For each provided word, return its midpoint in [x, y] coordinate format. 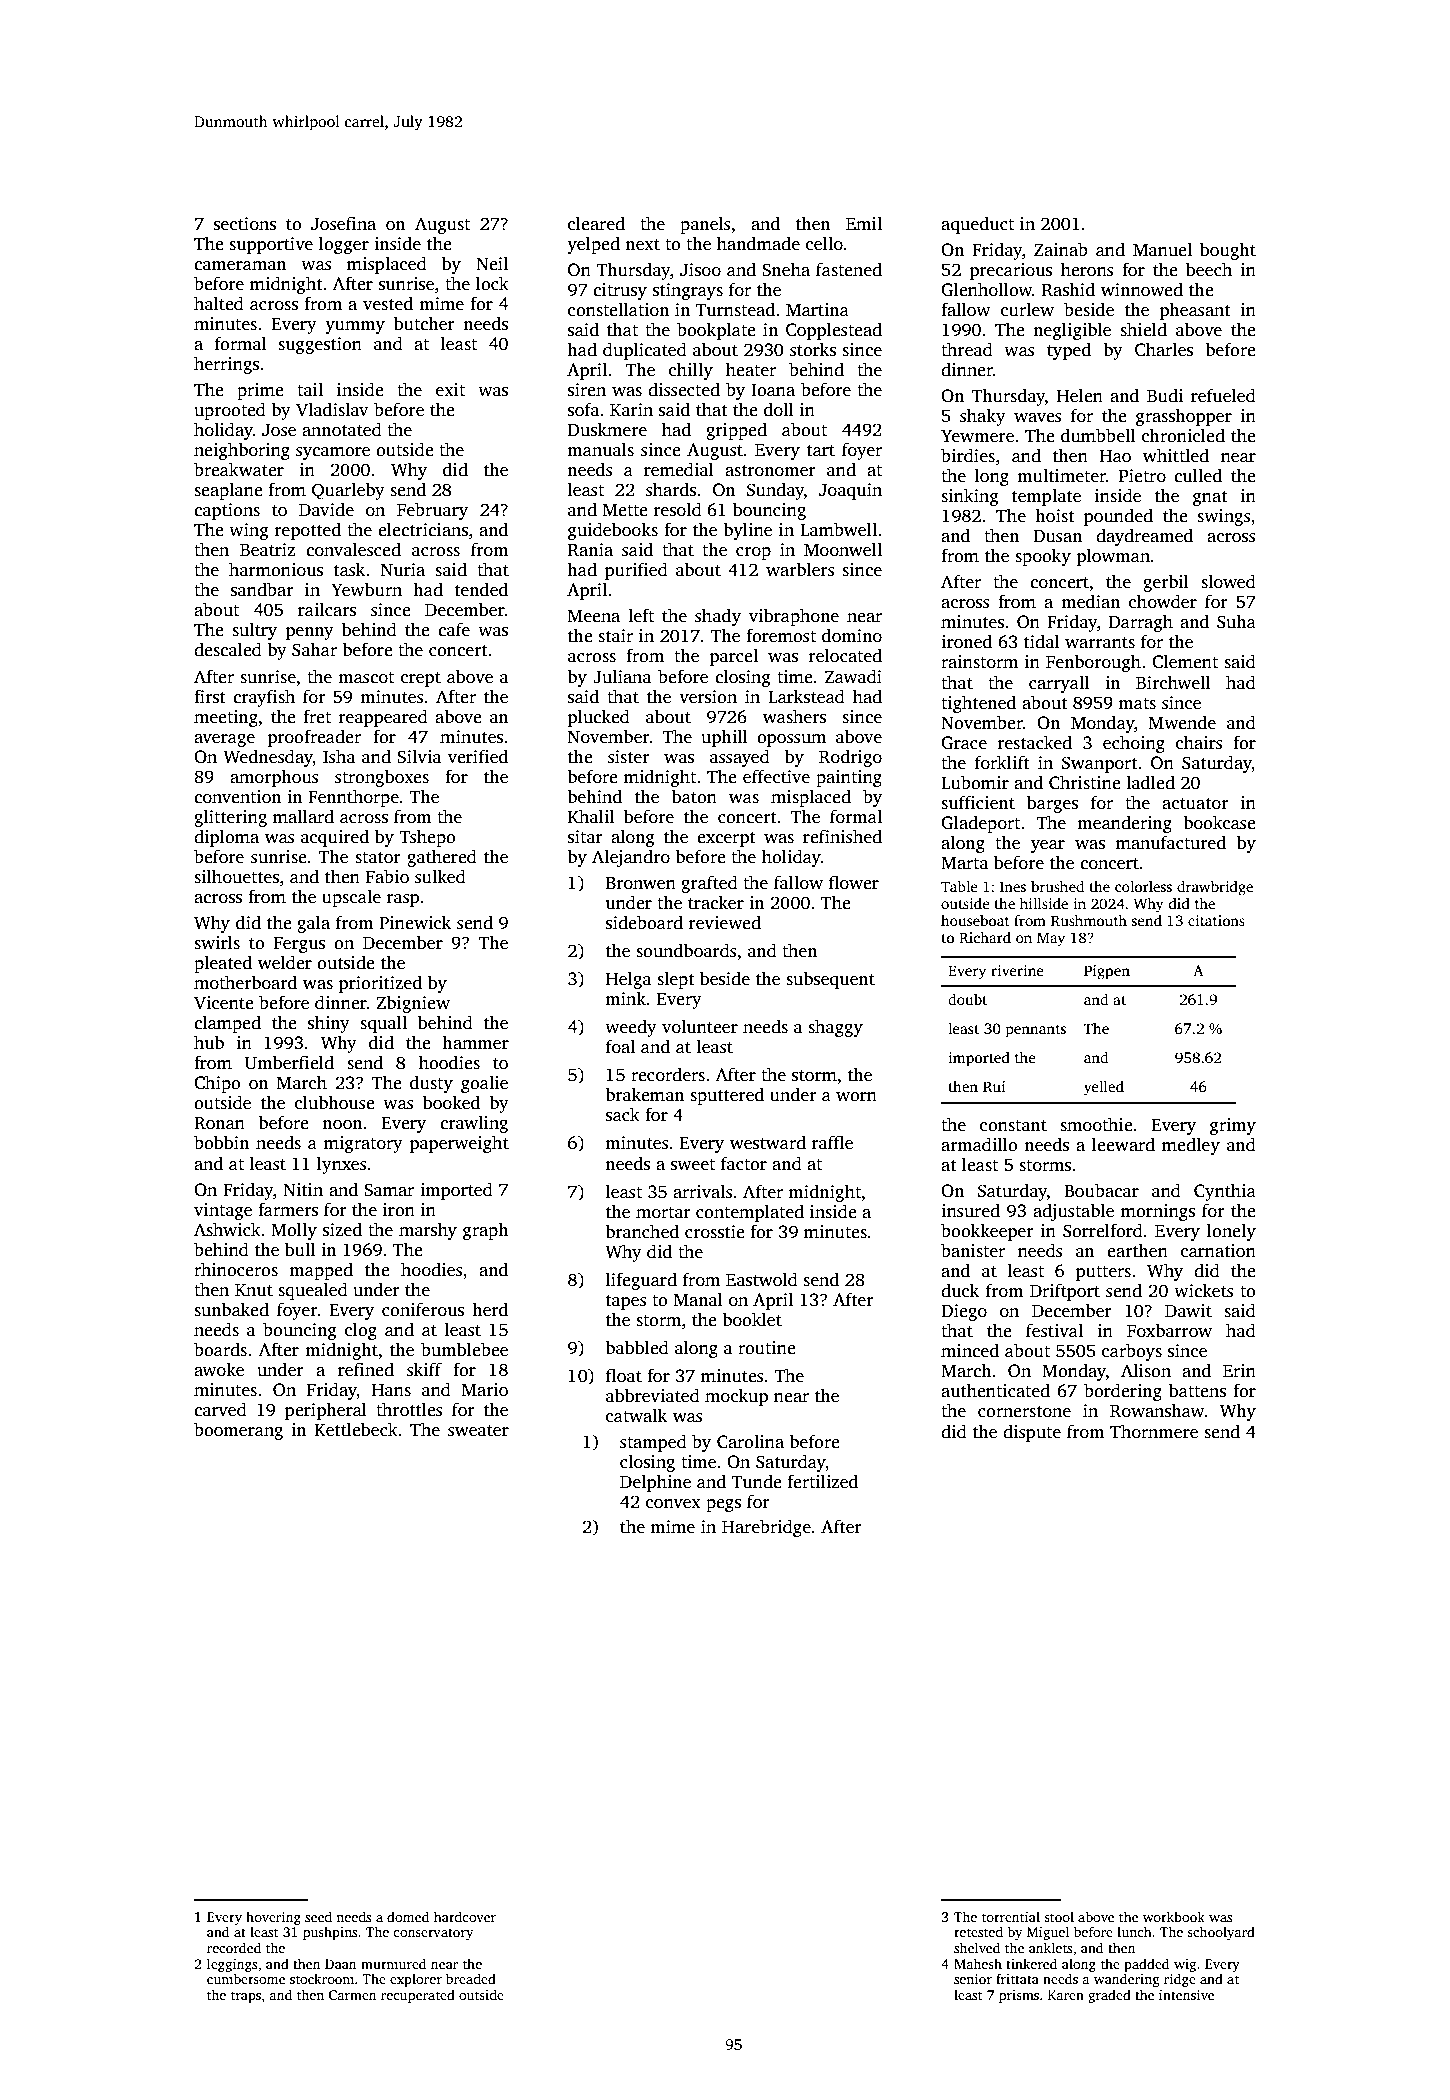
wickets [1204, 1290]
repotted [308, 531]
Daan [341, 1964]
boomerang [238, 1431]
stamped [653, 1443]
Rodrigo [850, 758]
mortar [663, 1213]
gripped [736, 431]
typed [1069, 351]
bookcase [1219, 822]
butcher [424, 323]
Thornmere [1154, 1431]
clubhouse [335, 1102]
